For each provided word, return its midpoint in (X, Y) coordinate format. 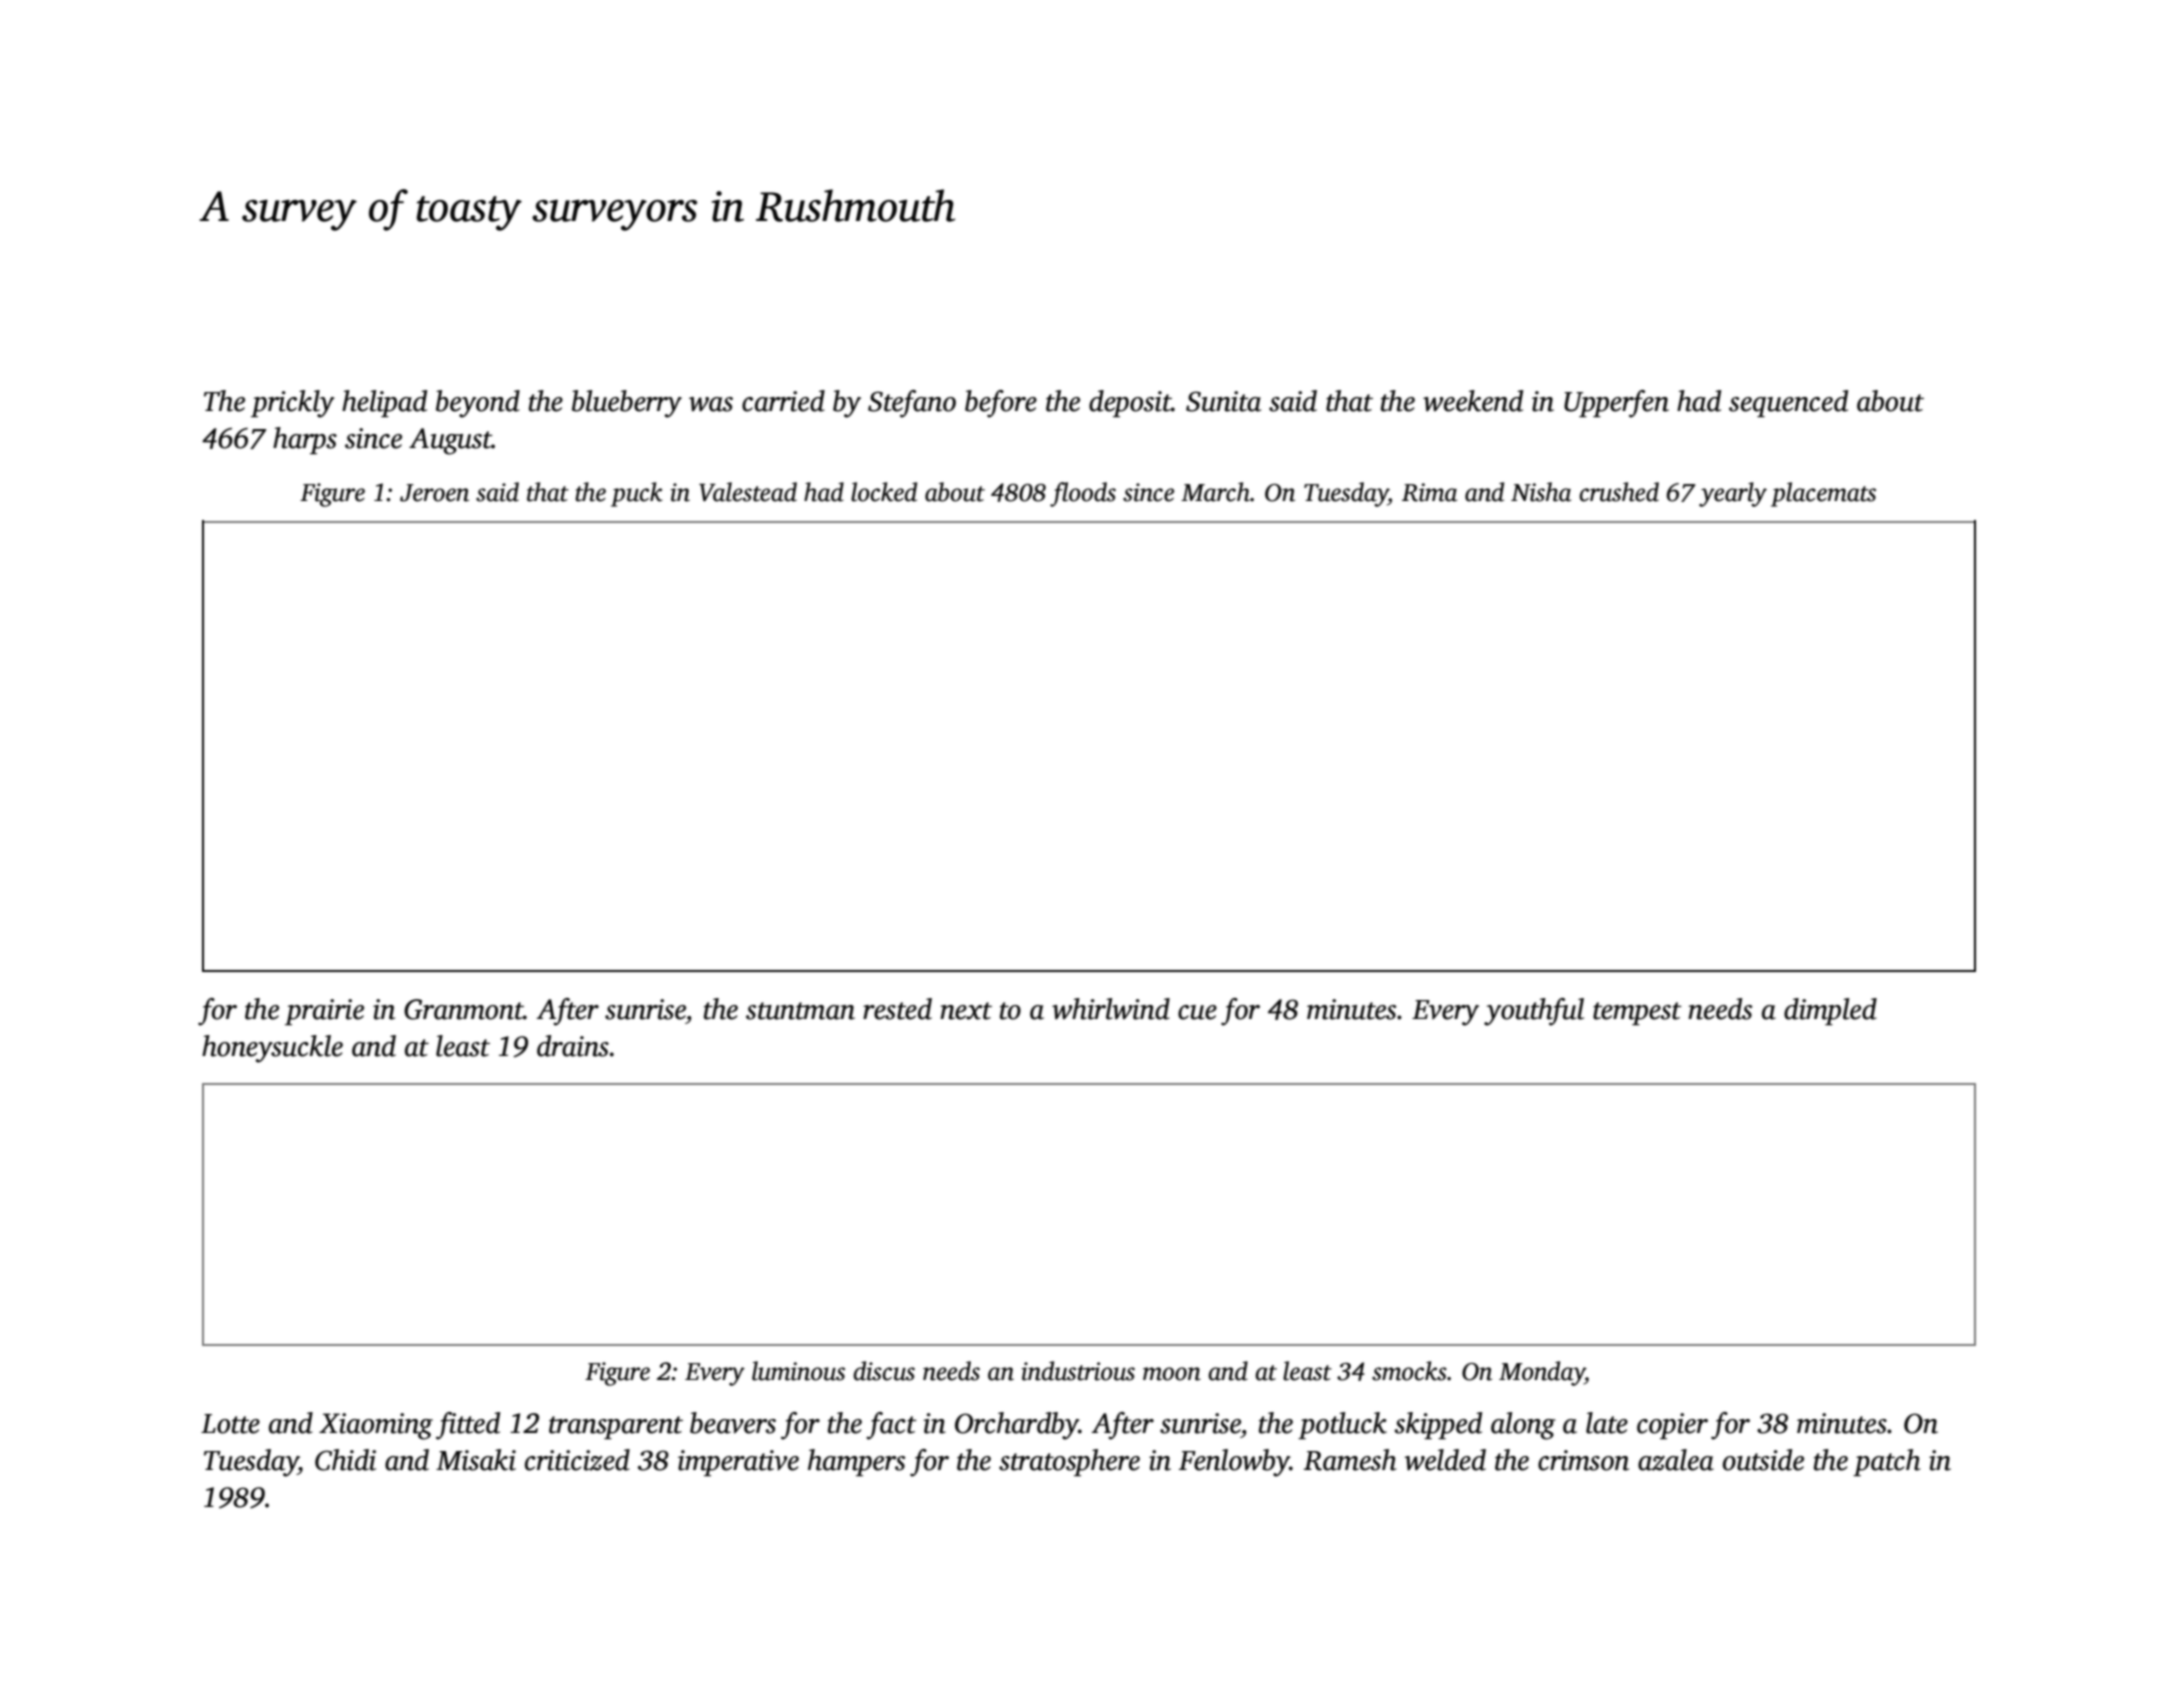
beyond (478, 404)
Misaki (476, 1460)
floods (1083, 494)
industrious (1078, 1371)
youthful (1534, 1012)
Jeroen (434, 493)
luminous (798, 1371)
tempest (1637, 1013)
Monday (1542, 1373)
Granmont (463, 1009)
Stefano (912, 404)
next (966, 1011)
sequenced (1788, 403)
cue (1197, 1012)
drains (573, 1046)
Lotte (230, 1424)
